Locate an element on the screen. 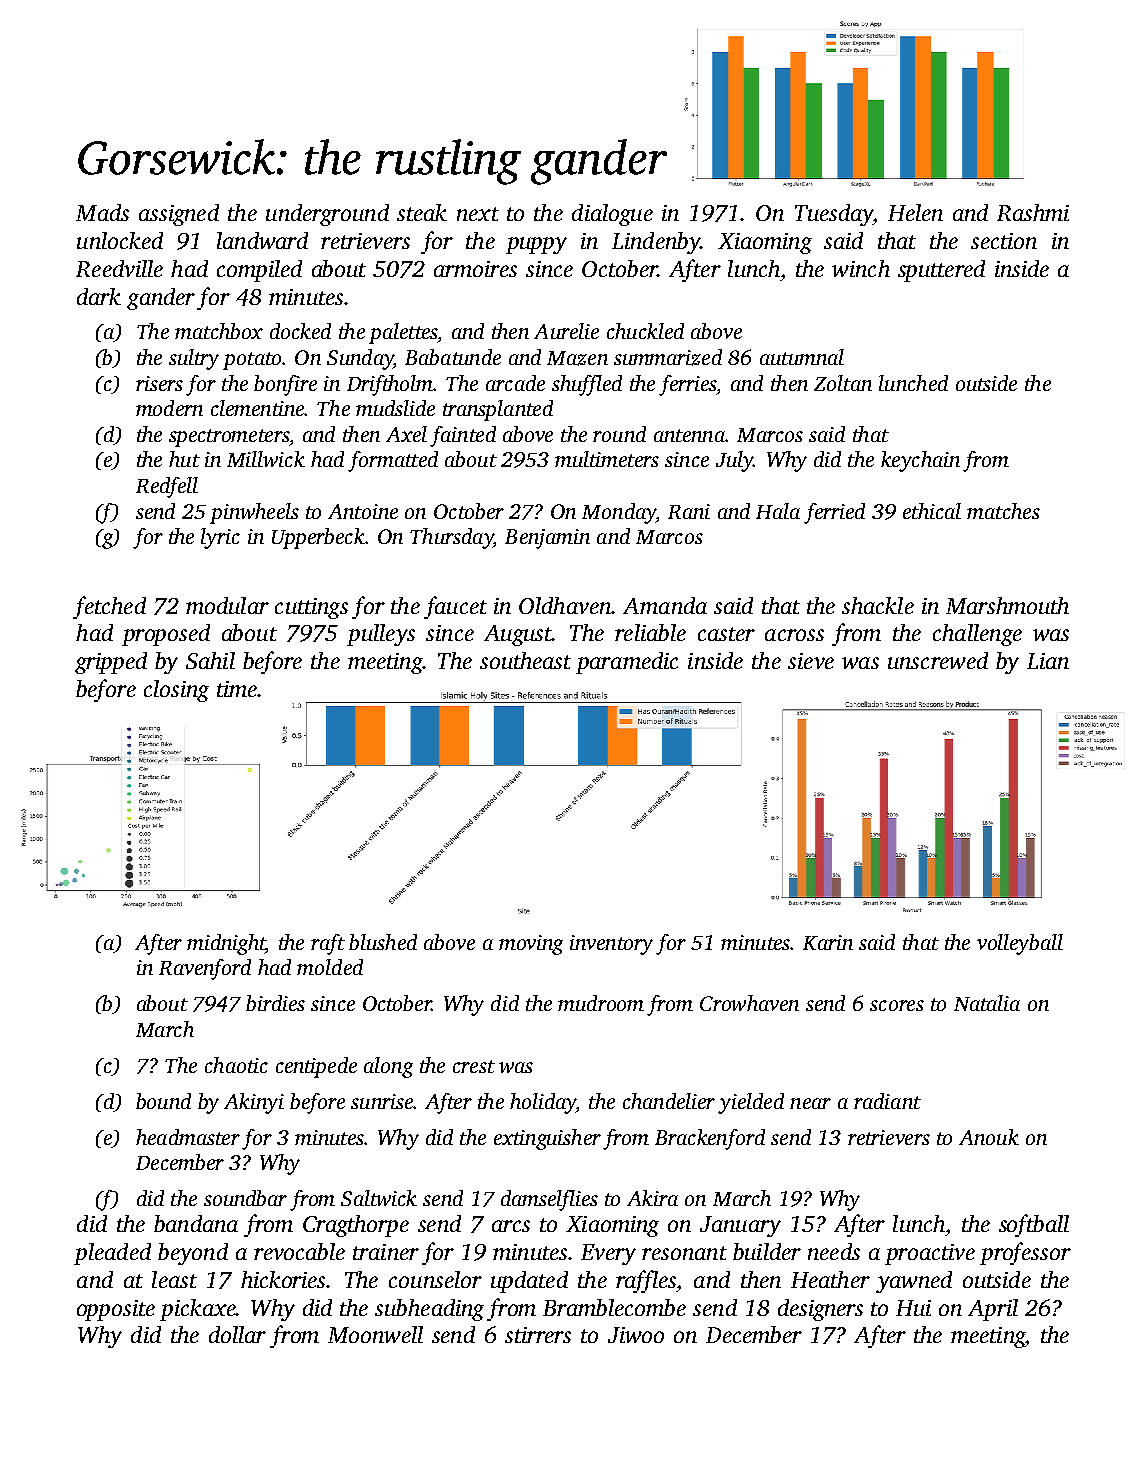 Image resolution: width=1146 pixels, height=1484 pixels. sieve is located at coordinates (811, 661).
